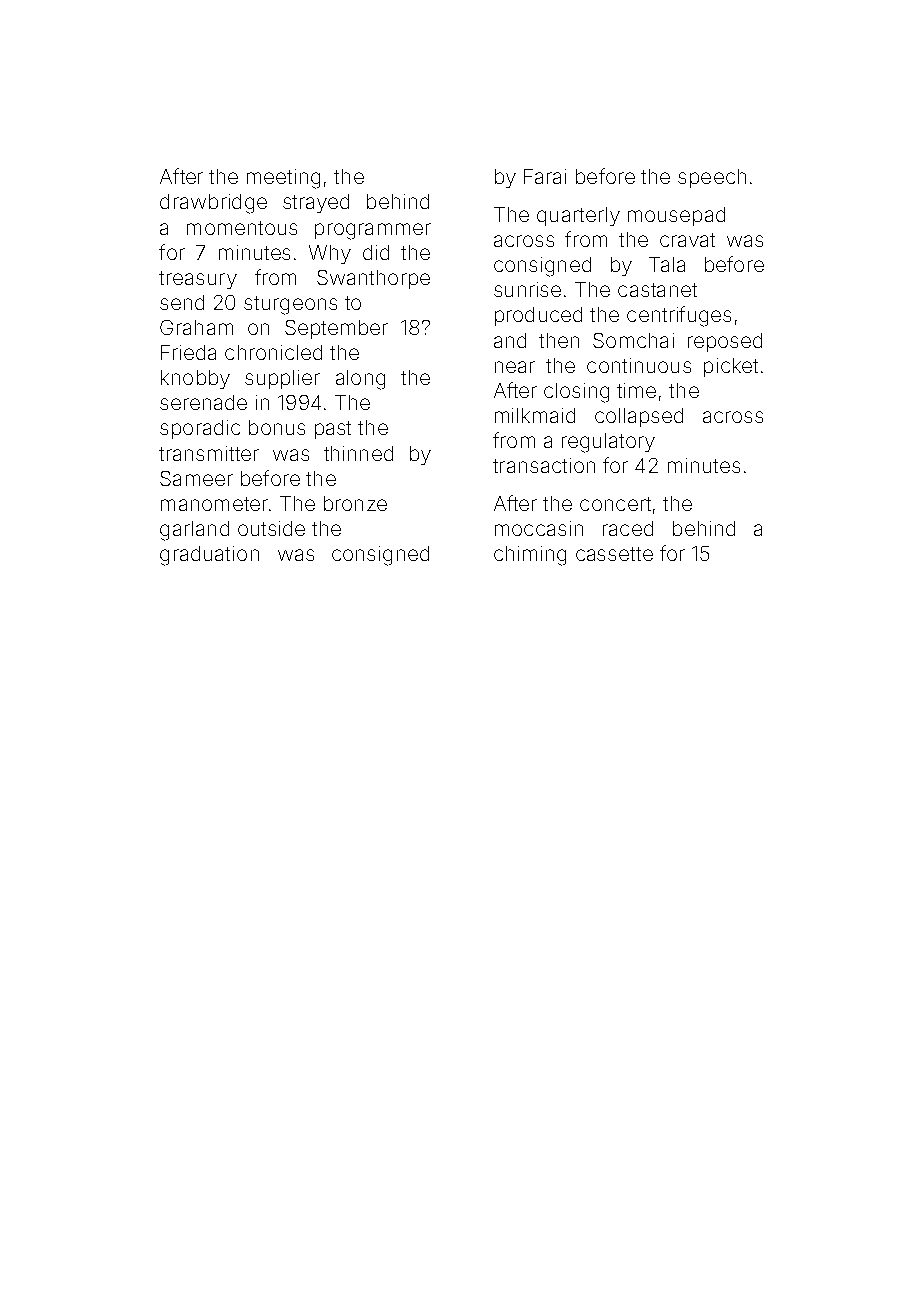  What do you see at coordinates (376, 252) in the document?
I see `did` at bounding box center [376, 252].
